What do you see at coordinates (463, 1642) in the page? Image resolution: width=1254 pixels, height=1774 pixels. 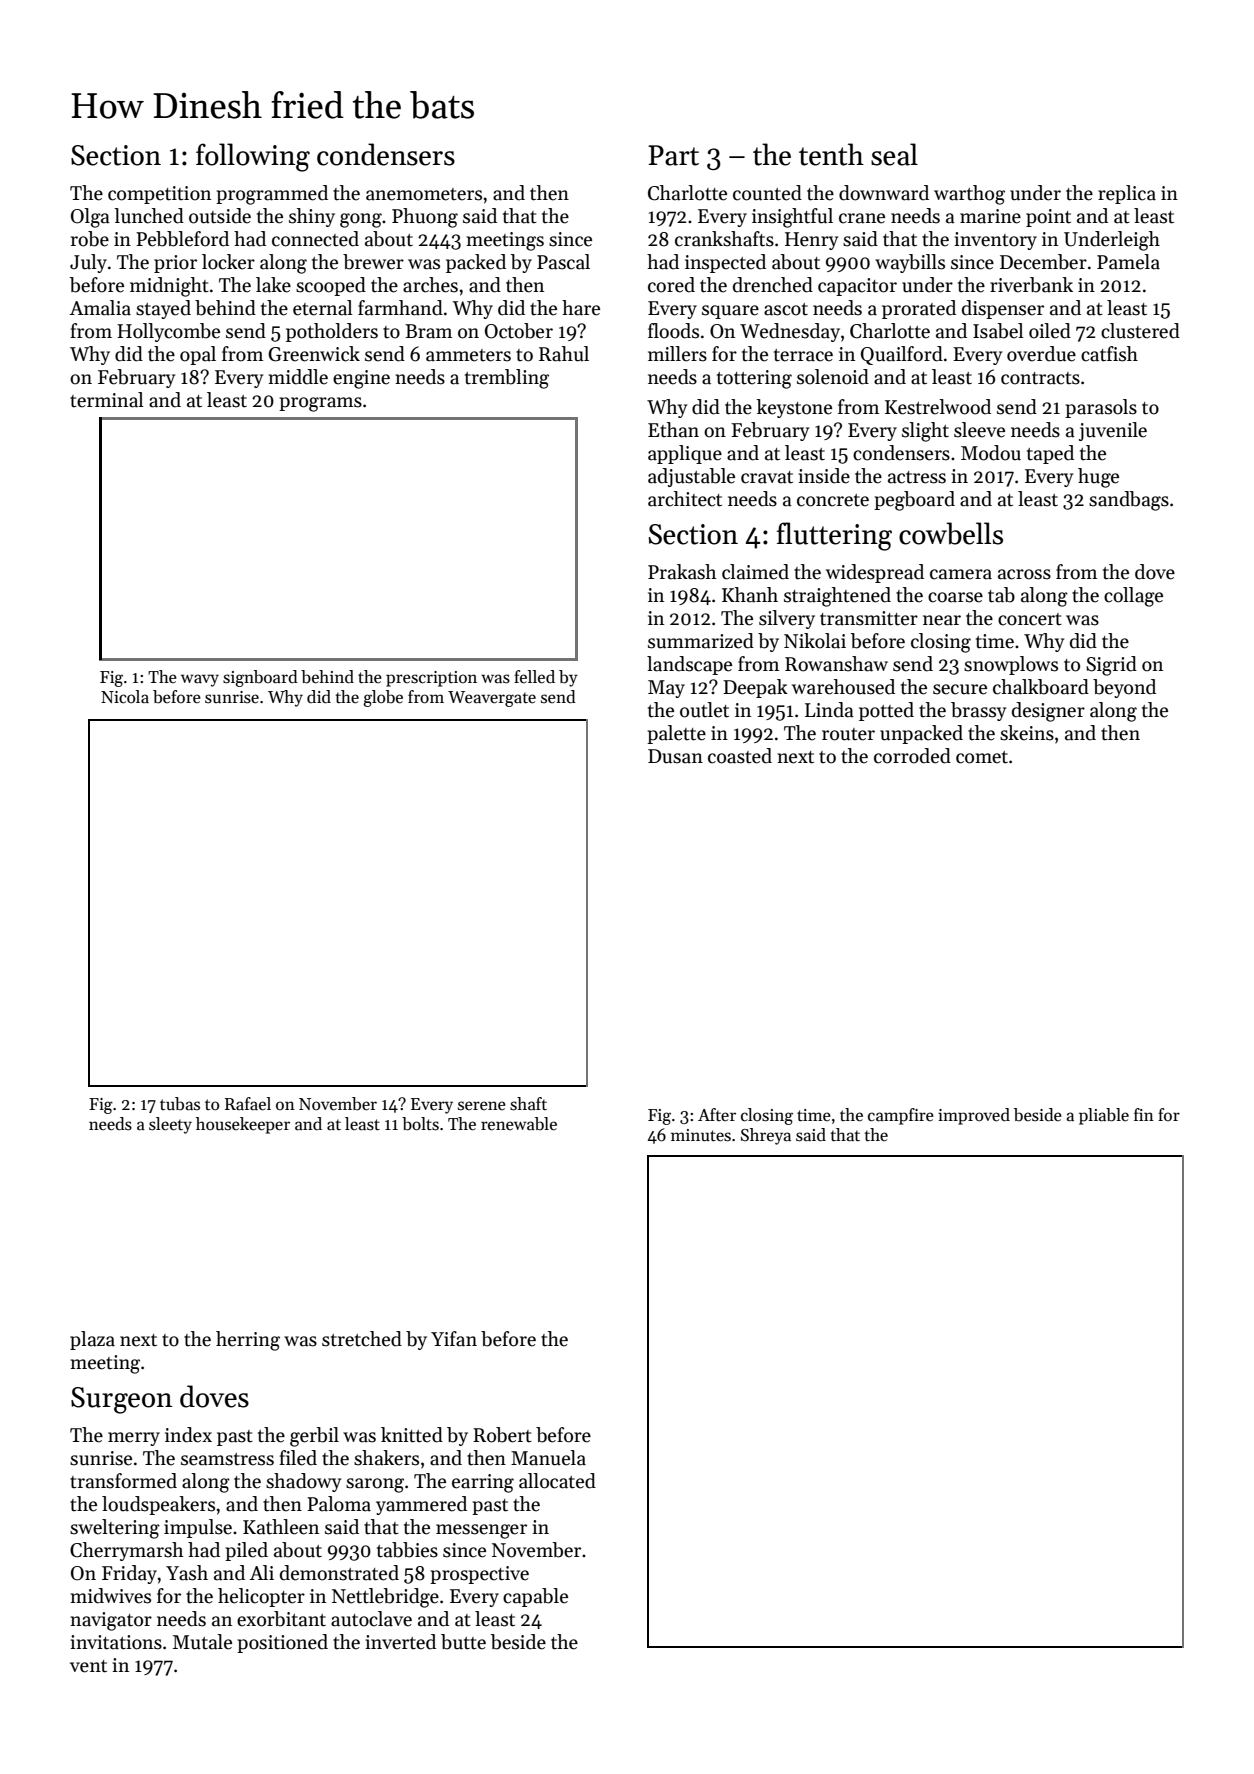 I see `butte` at bounding box center [463, 1642].
